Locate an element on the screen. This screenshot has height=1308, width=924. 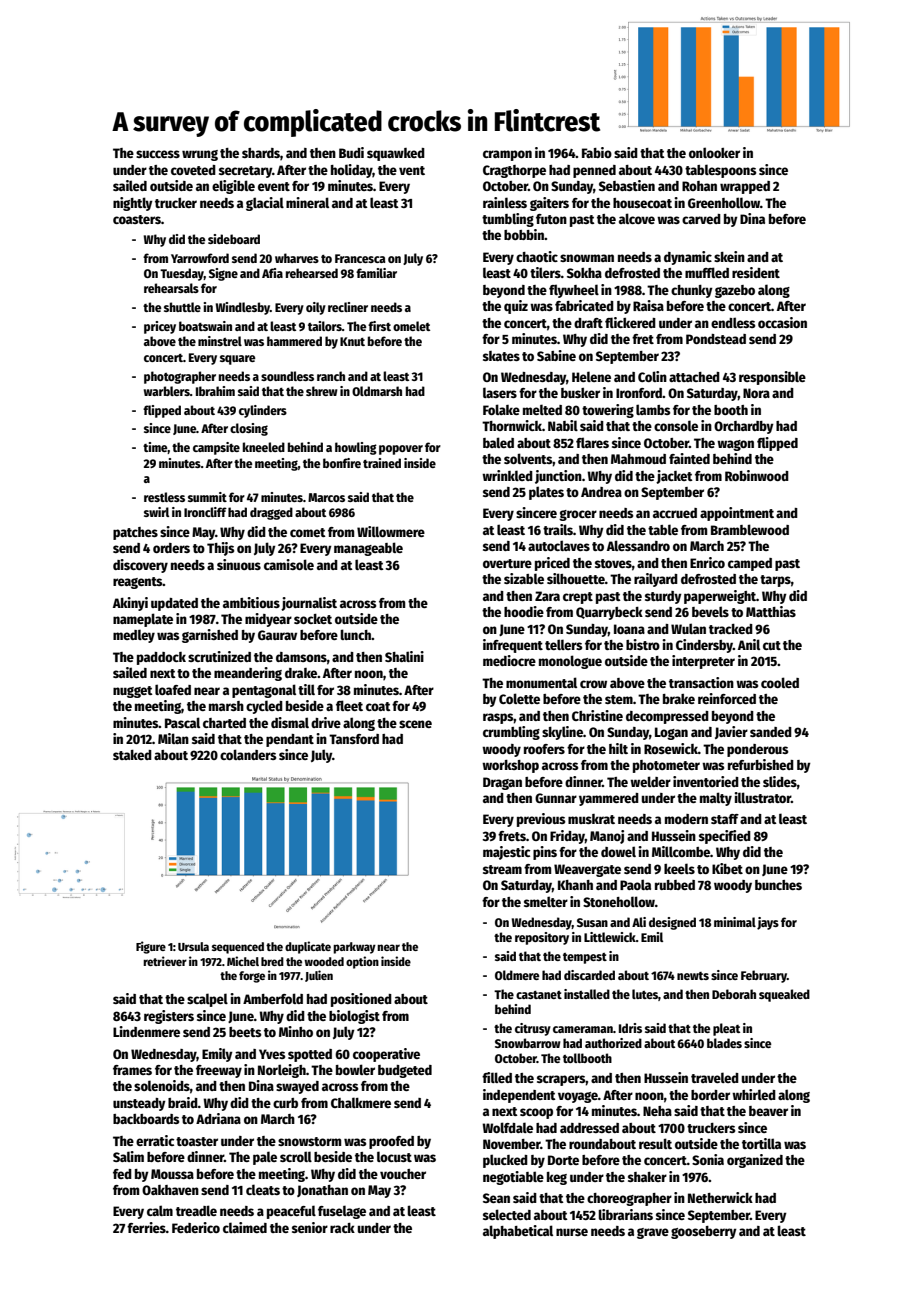
Bramblewood is located at coordinates (750, 529).
